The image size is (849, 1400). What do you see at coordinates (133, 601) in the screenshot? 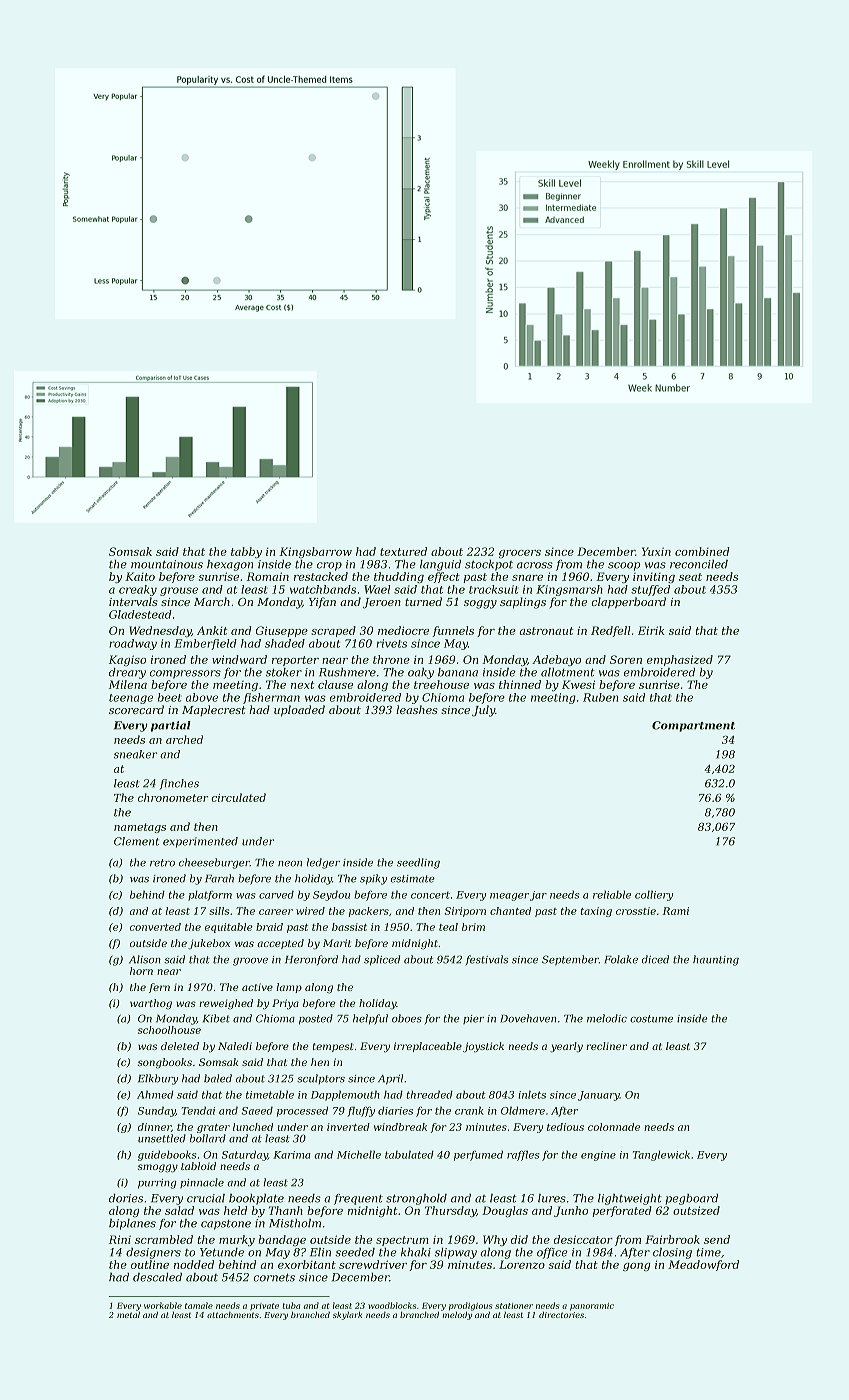
I see `intervals` at bounding box center [133, 601].
